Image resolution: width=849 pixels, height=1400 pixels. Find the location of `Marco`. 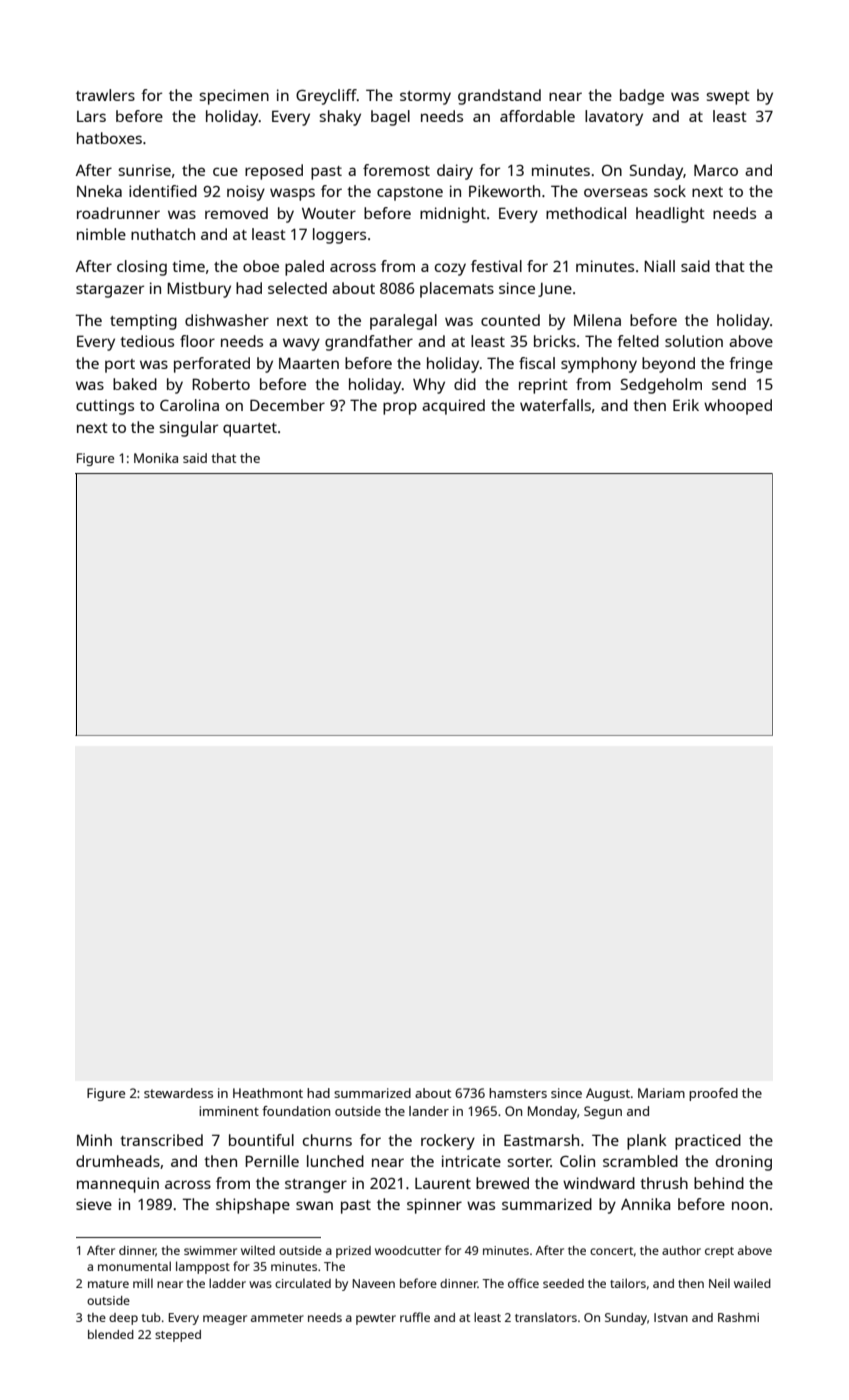

Marco is located at coordinates (716, 170).
